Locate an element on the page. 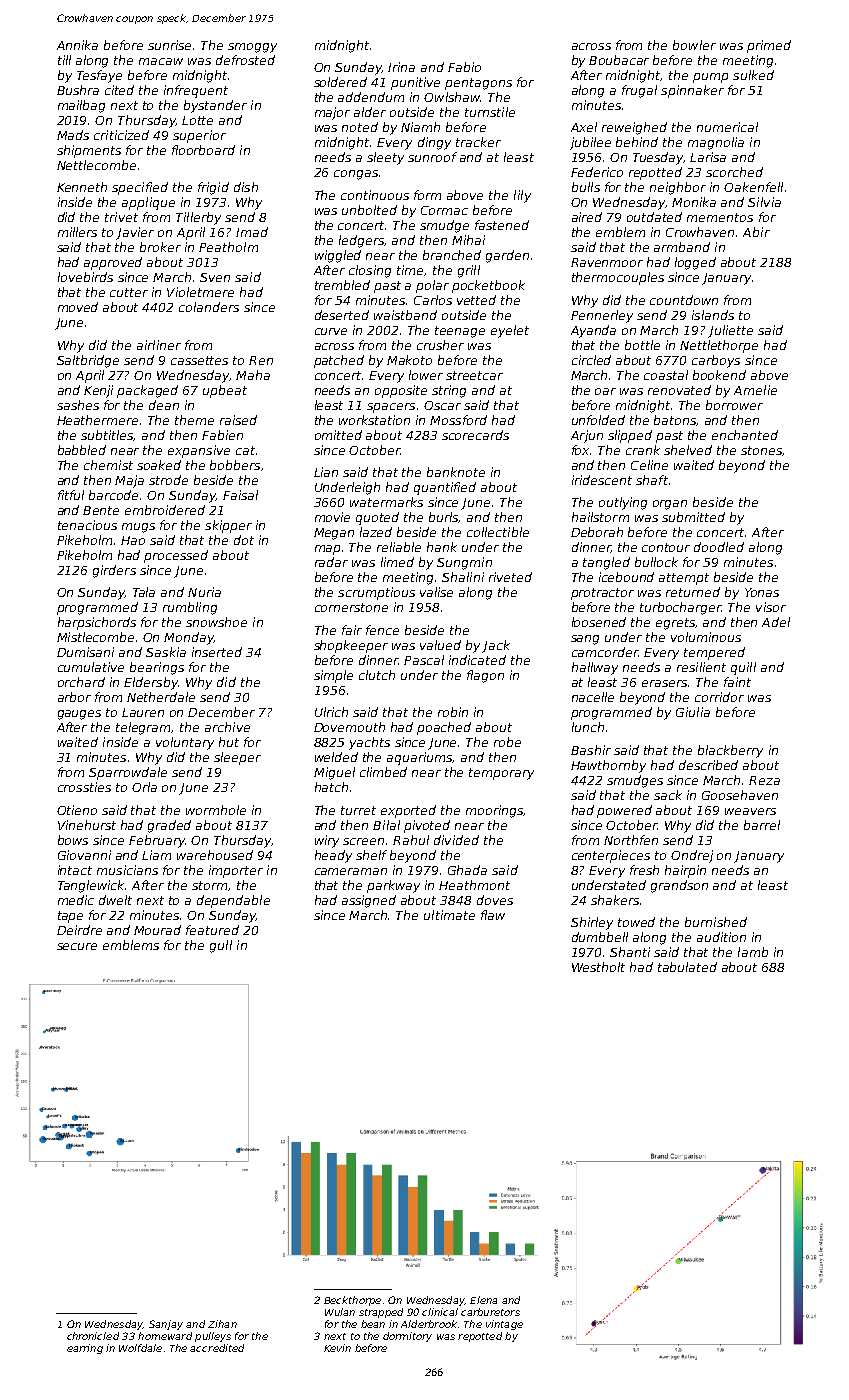 This image has height=1400, width=849. faint is located at coordinates (737, 682).
